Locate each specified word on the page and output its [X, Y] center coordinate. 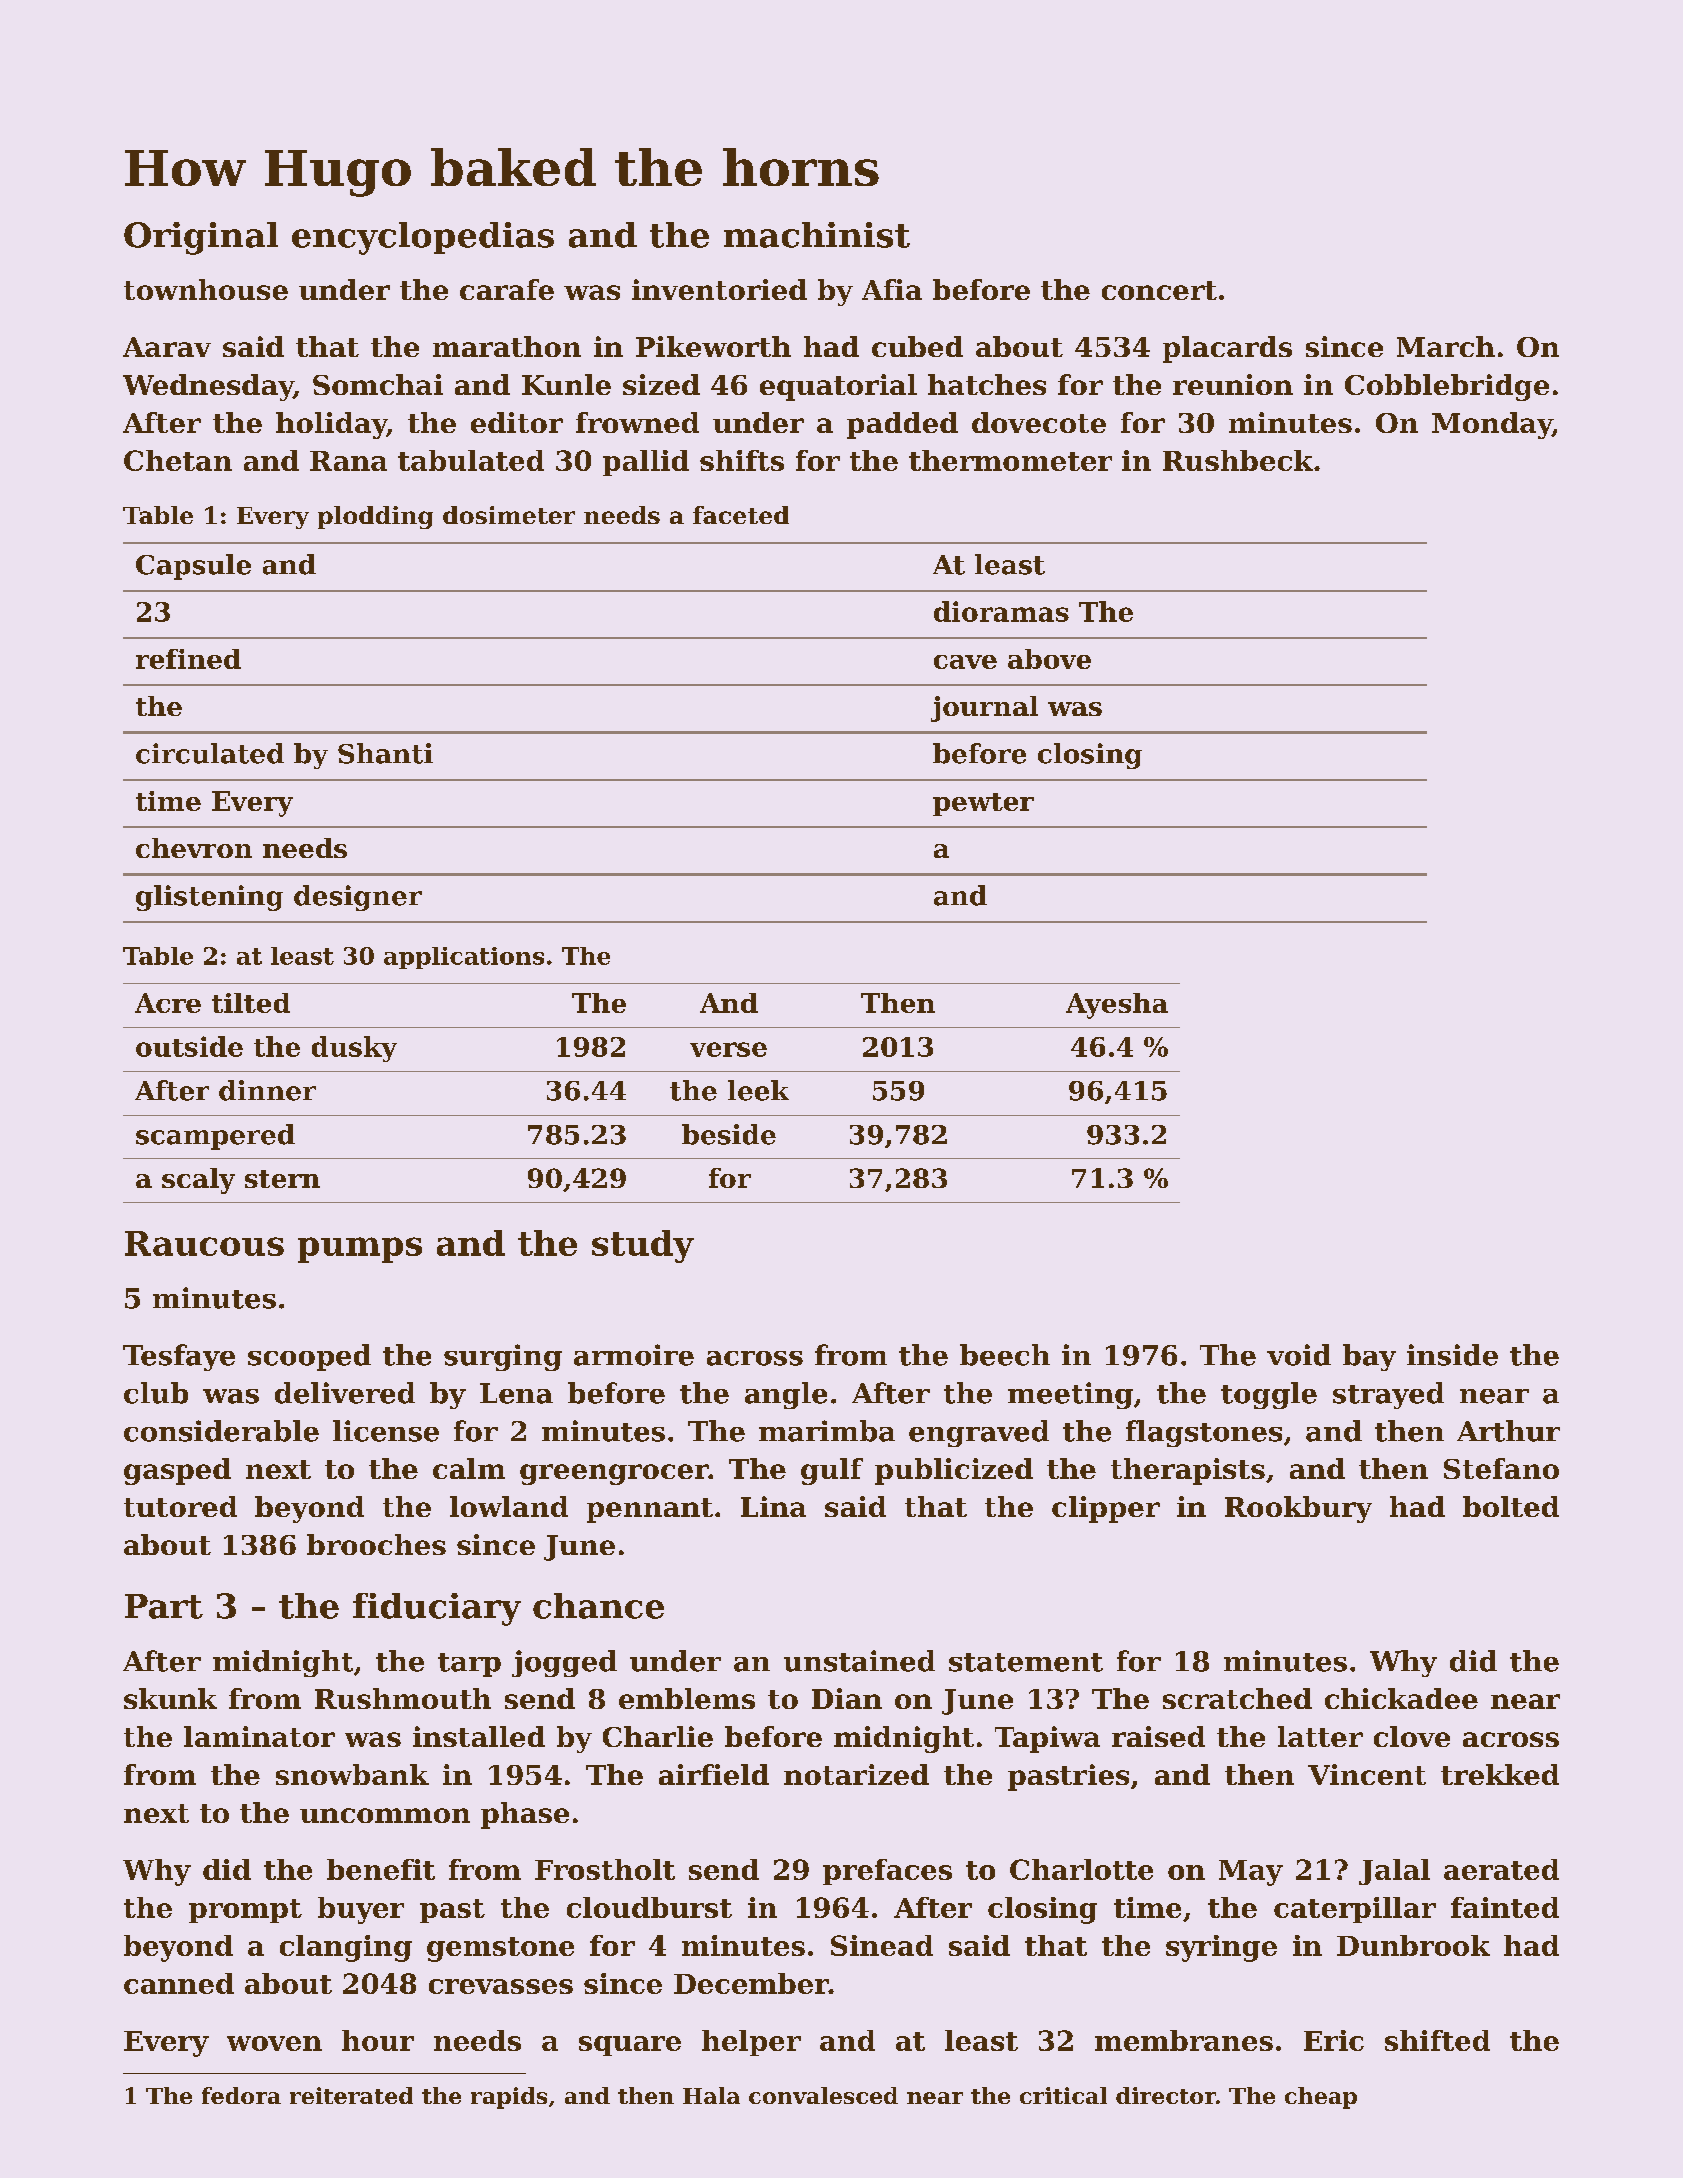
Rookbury [1298, 1509]
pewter [983, 804]
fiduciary [437, 1609]
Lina [773, 1506]
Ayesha [1117, 1006]
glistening [209, 898]
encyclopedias [423, 238]
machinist [817, 235]
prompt [245, 1911]
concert [1159, 290]
